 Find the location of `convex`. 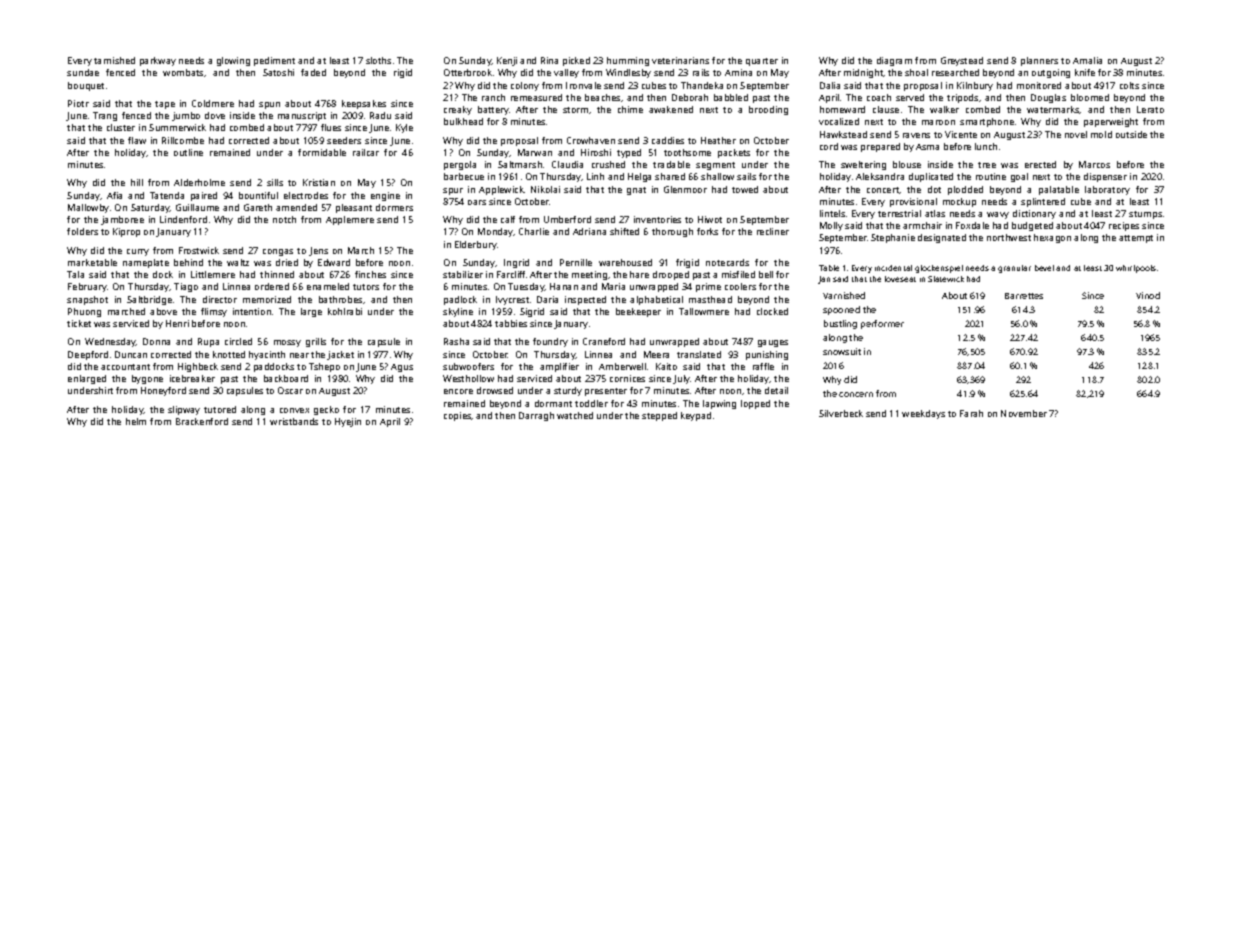

convex is located at coordinates (294, 410).
